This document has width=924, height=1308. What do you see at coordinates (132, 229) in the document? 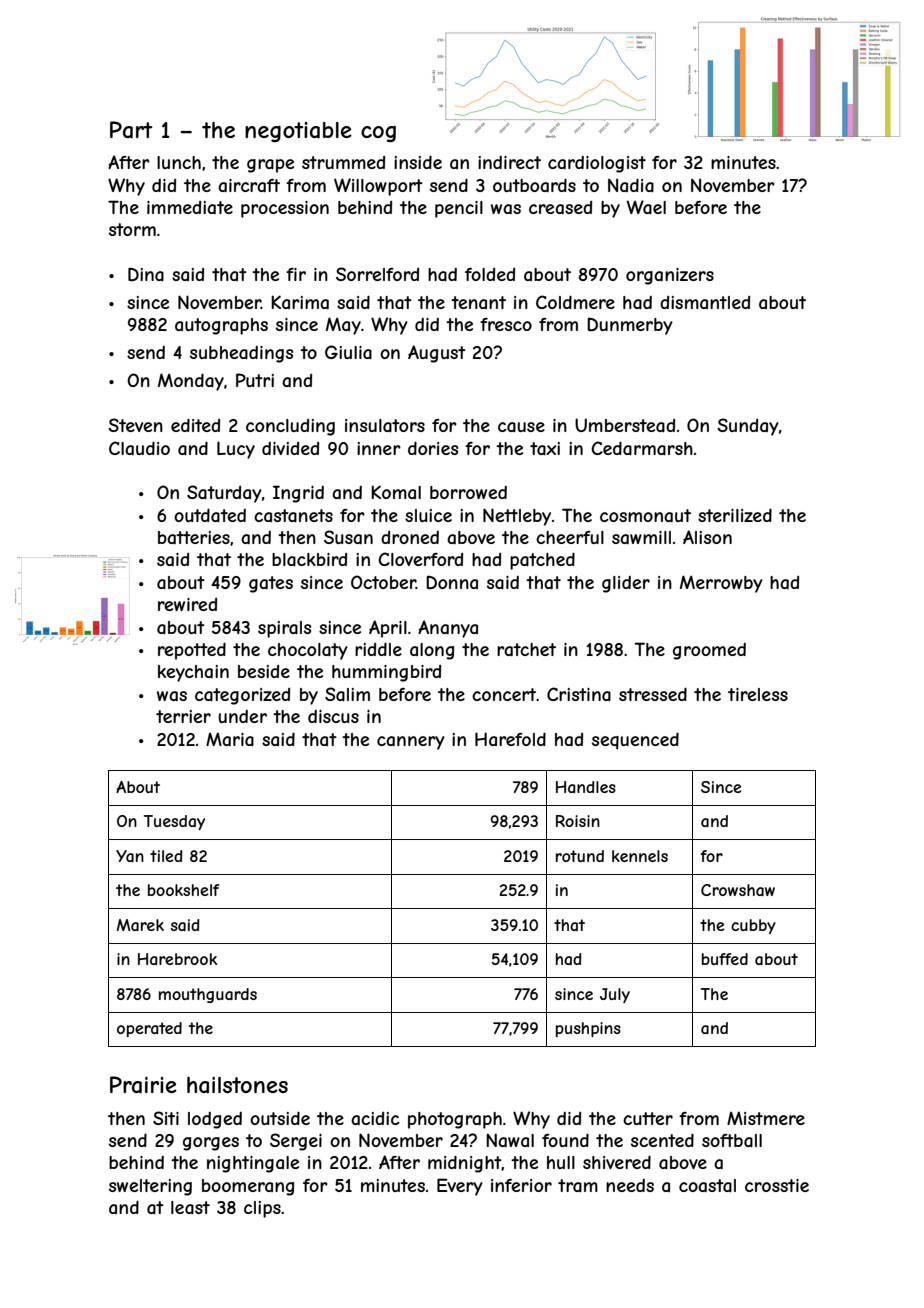
I see `storm` at bounding box center [132, 229].
